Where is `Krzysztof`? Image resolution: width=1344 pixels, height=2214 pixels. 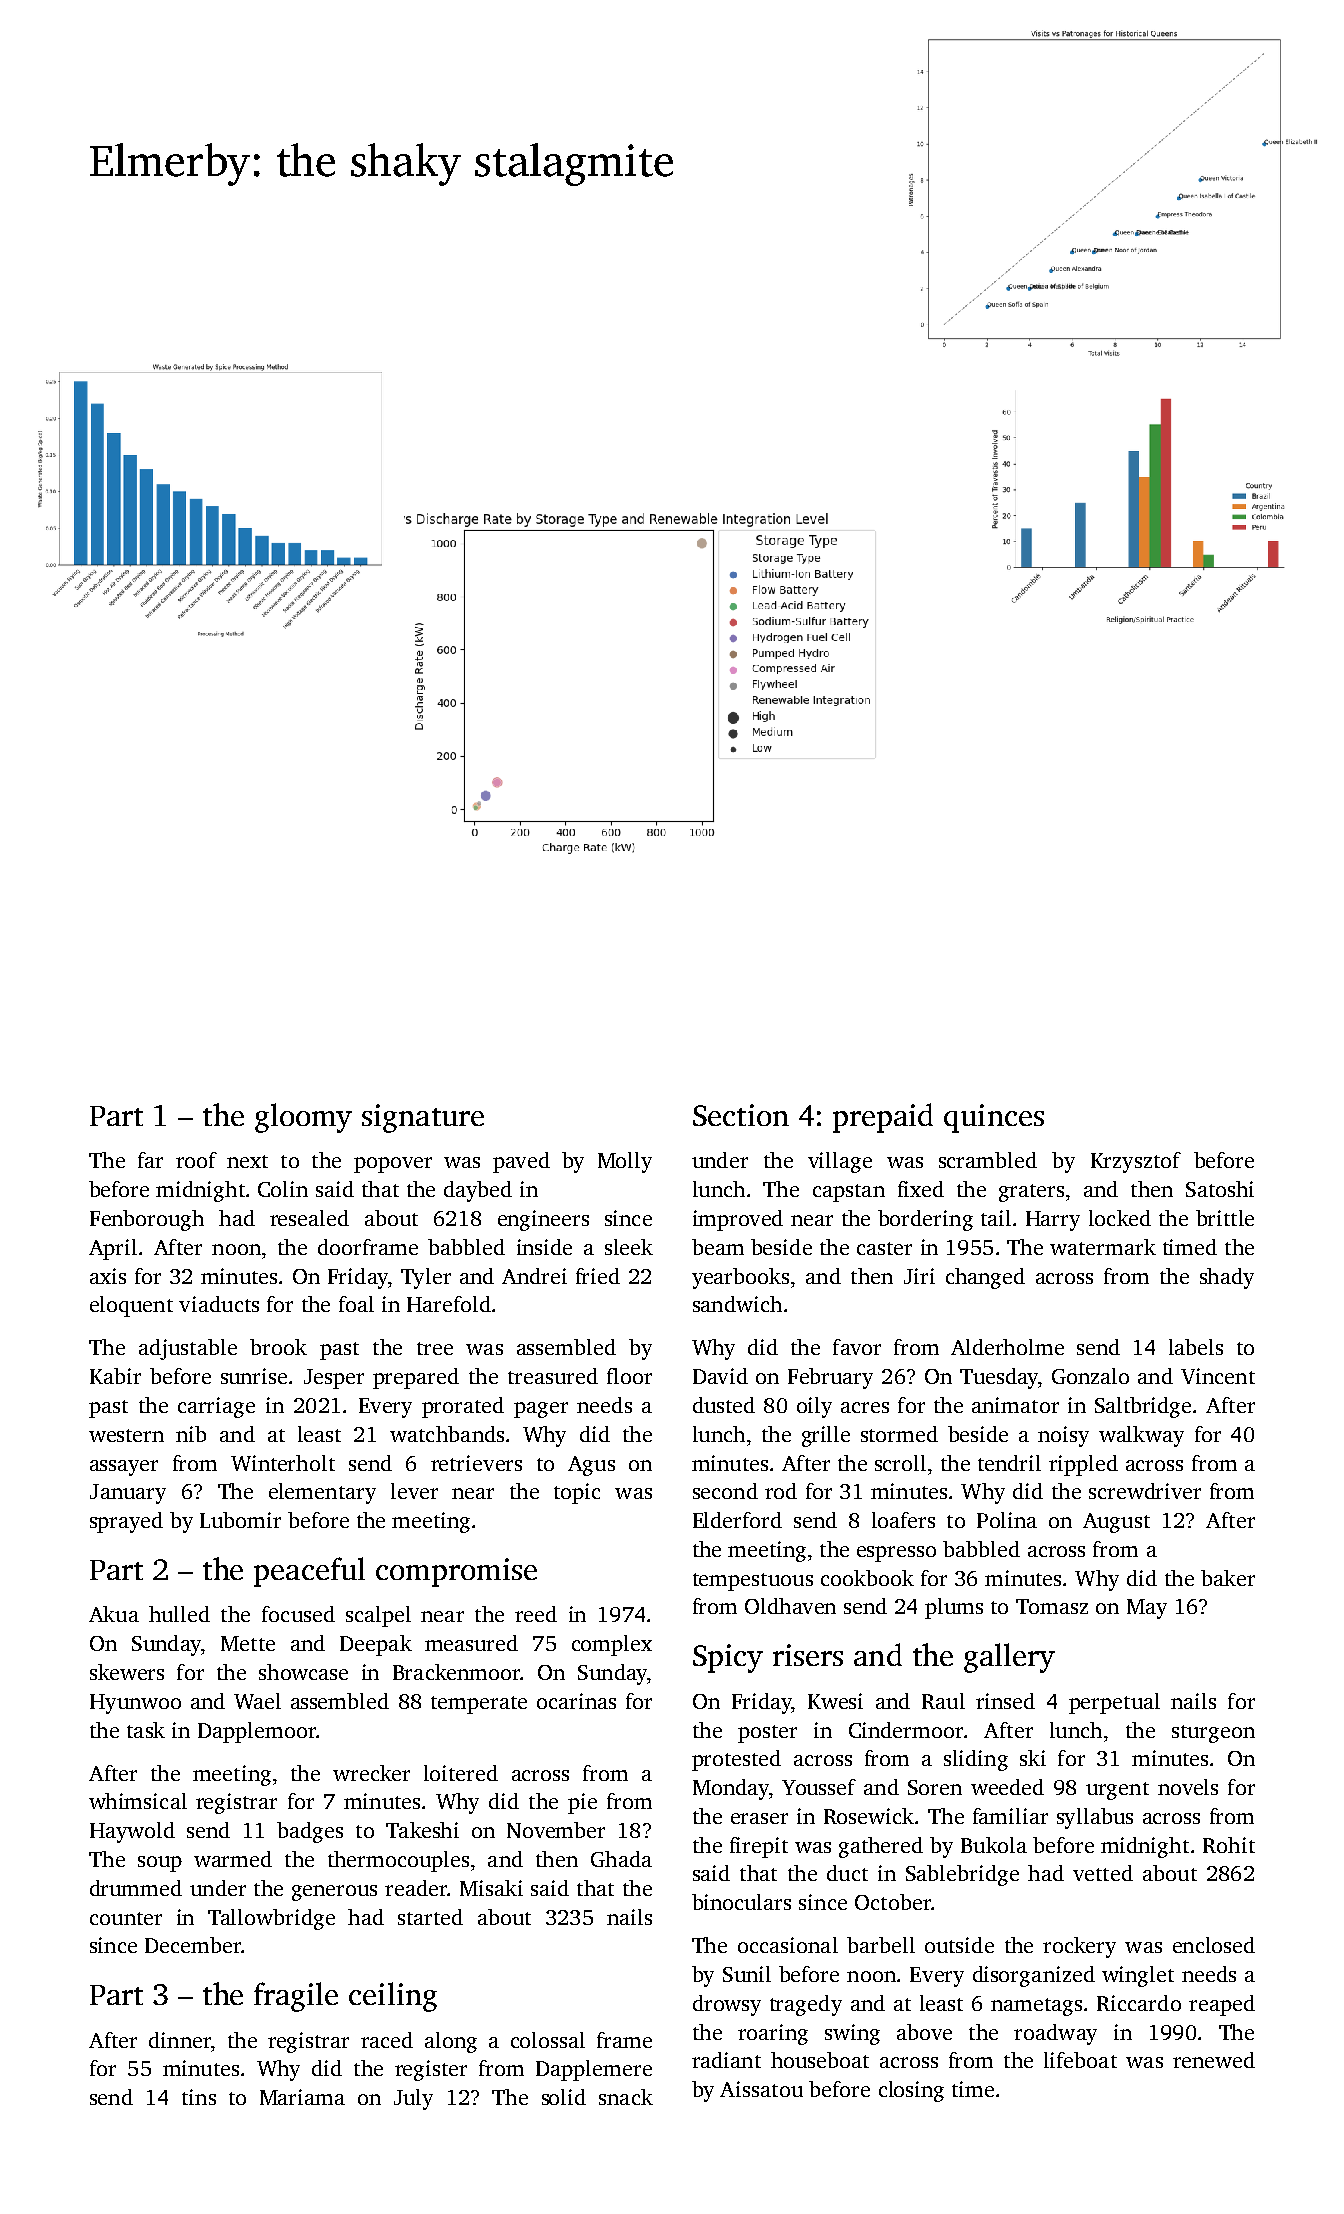
Krzysztof is located at coordinates (1136, 1162).
